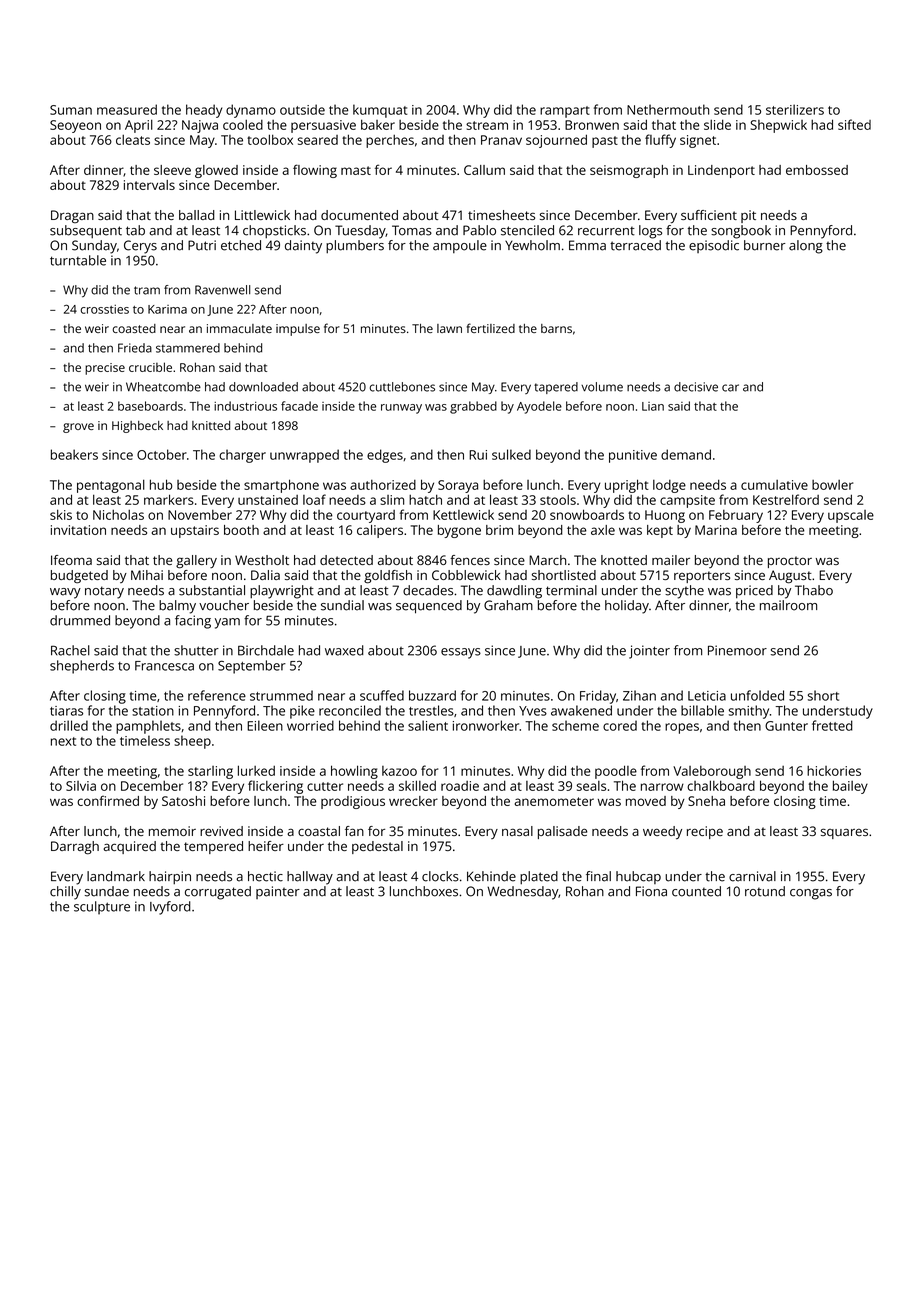  Describe the element at coordinates (170, 908) in the document. I see `Ivyford` at that location.
